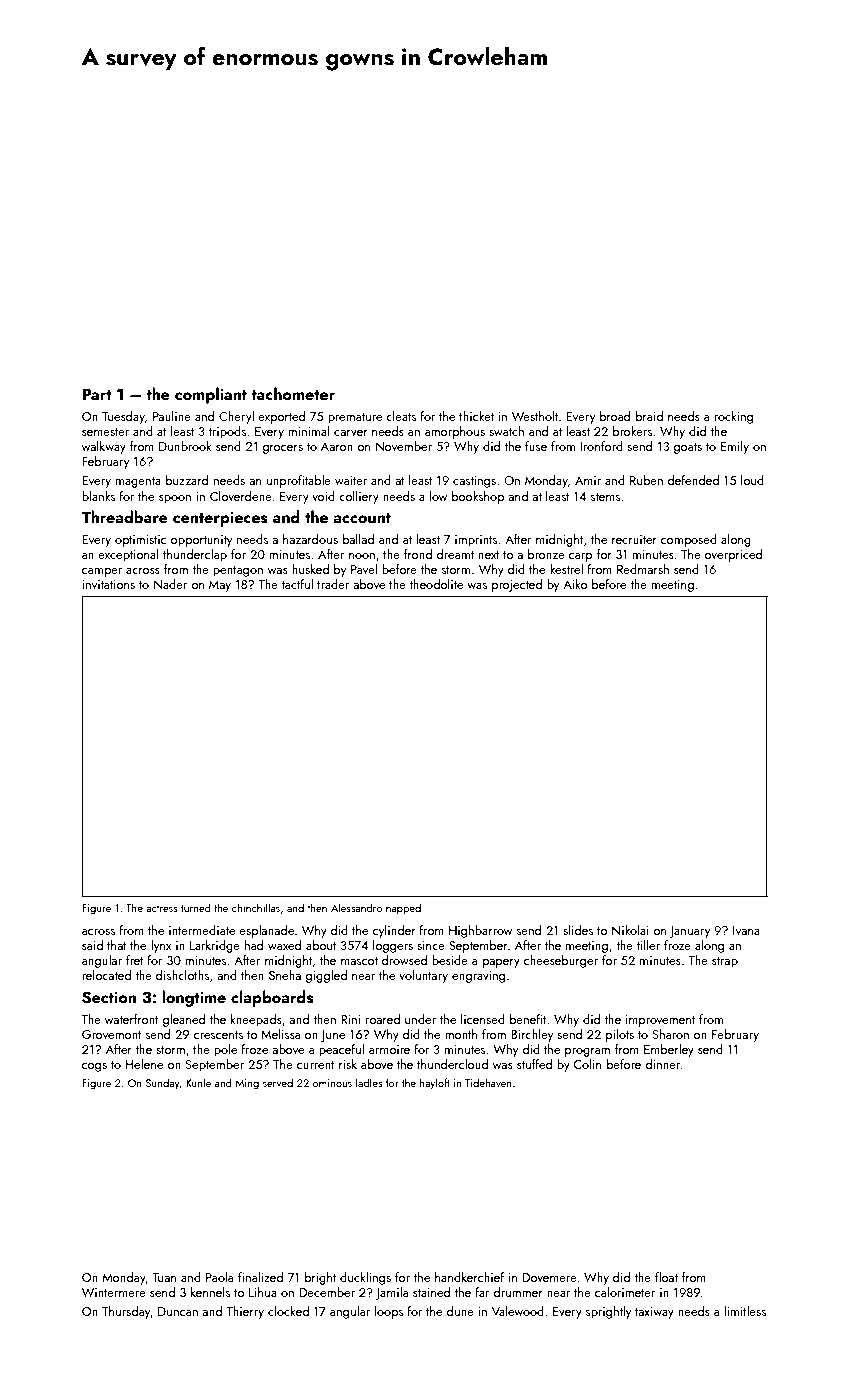  Describe the element at coordinates (389, 1312) in the document. I see `loops` at that location.
